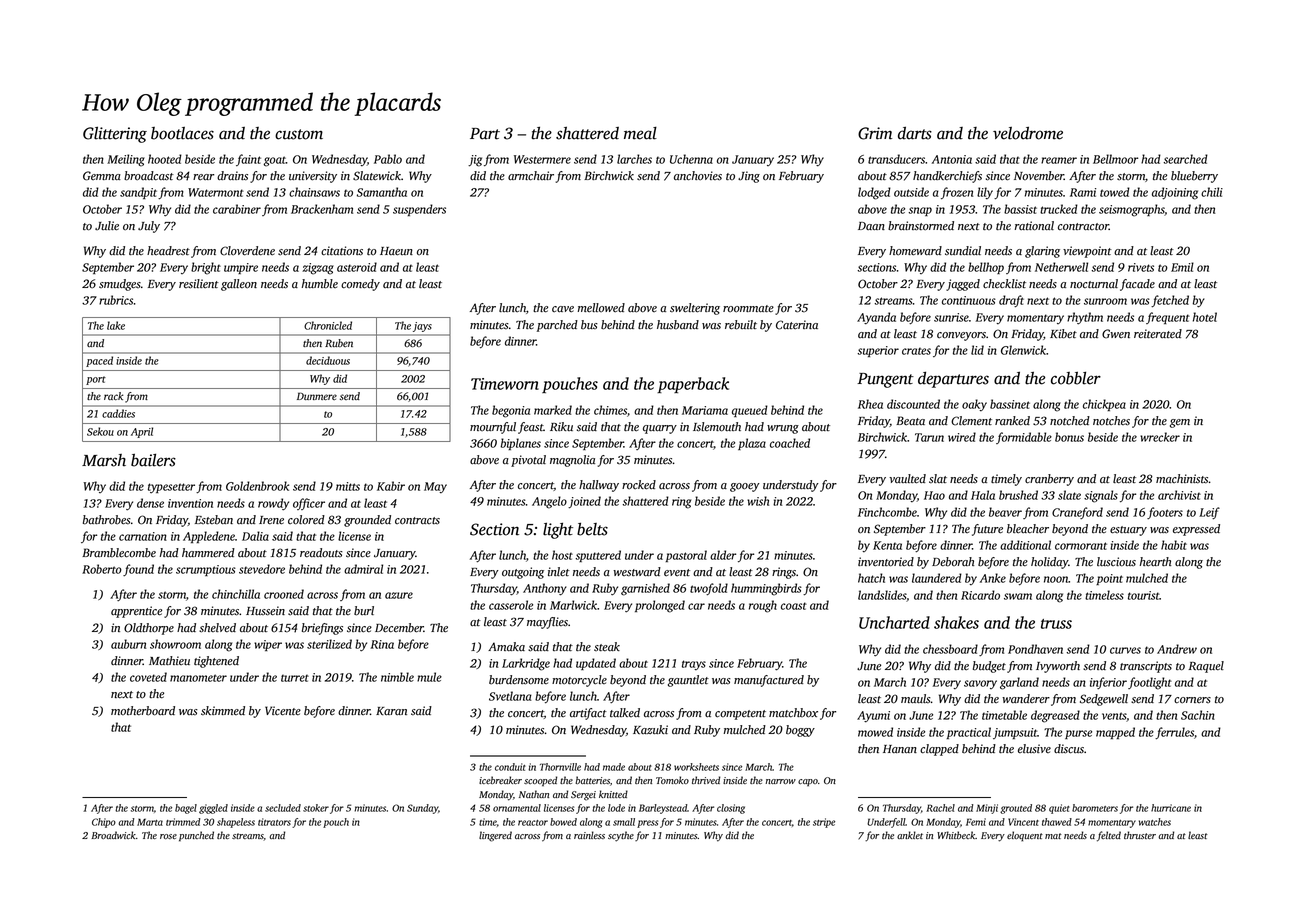  Describe the element at coordinates (878, 351) in the screenshot. I see `superior` at that location.
